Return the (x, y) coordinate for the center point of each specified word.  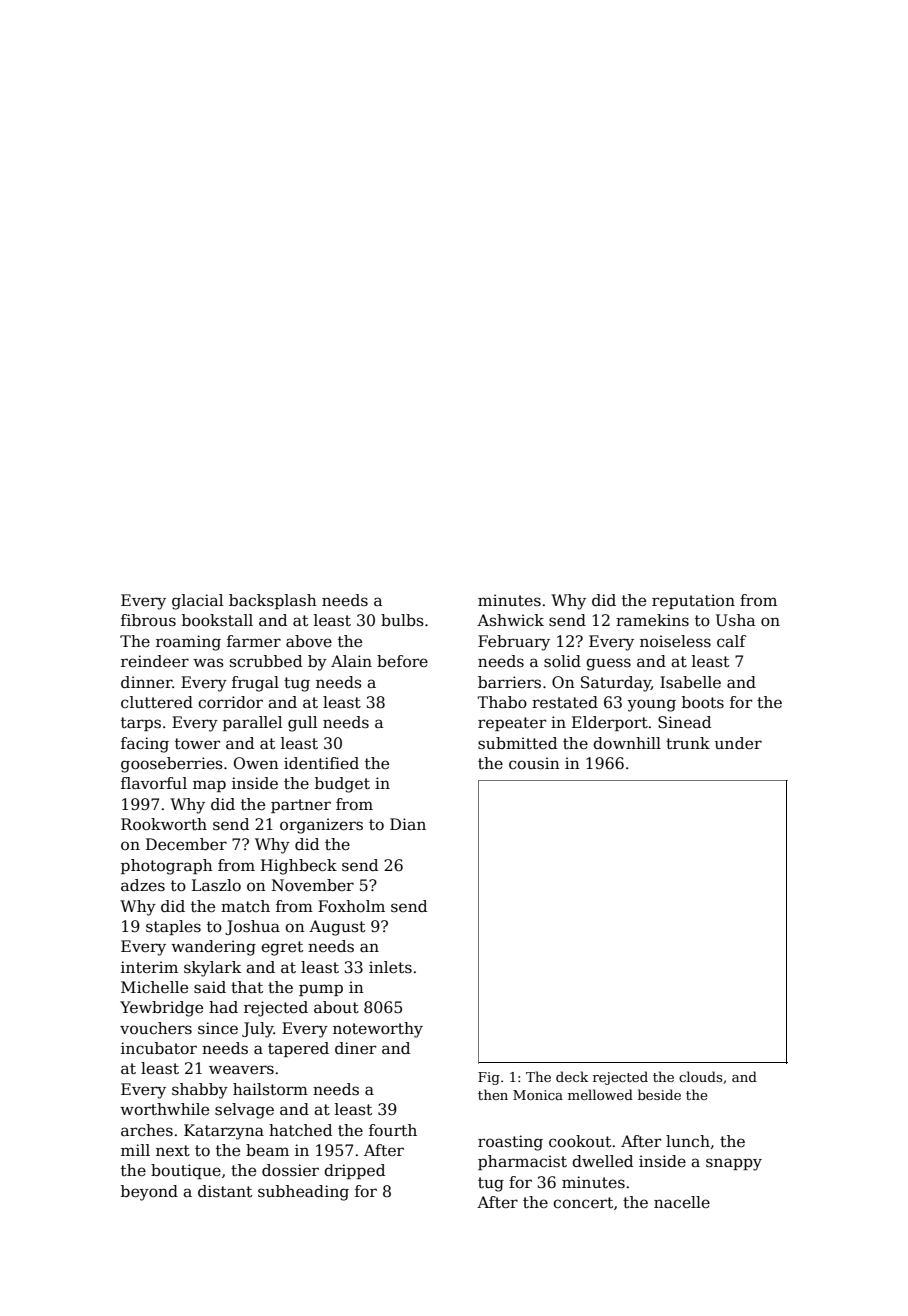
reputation (693, 601)
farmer (254, 641)
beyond (149, 1193)
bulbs (402, 620)
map (209, 786)
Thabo (502, 702)
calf (731, 641)
